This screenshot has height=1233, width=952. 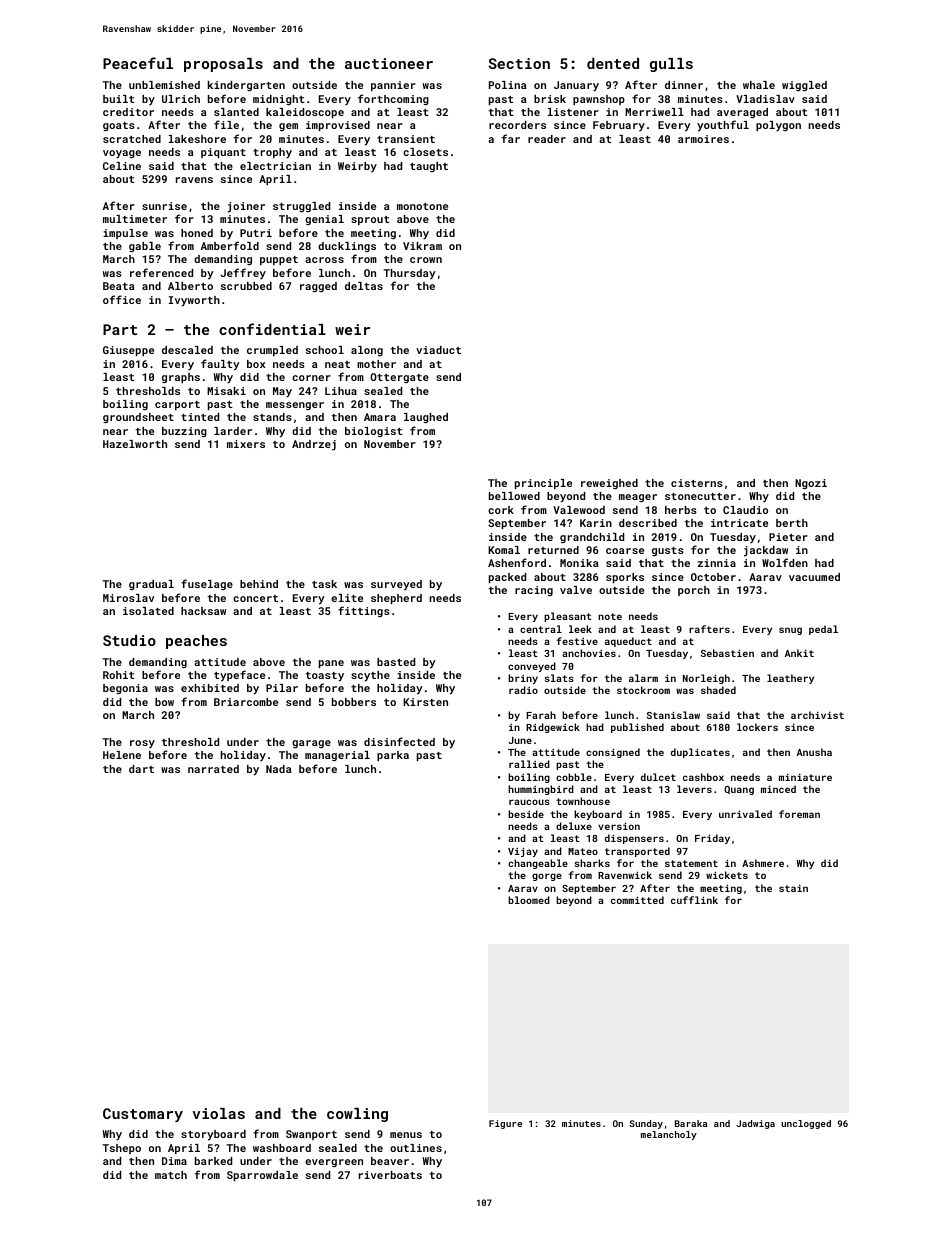 I want to click on bloomed, so click(x=529, y=900).
